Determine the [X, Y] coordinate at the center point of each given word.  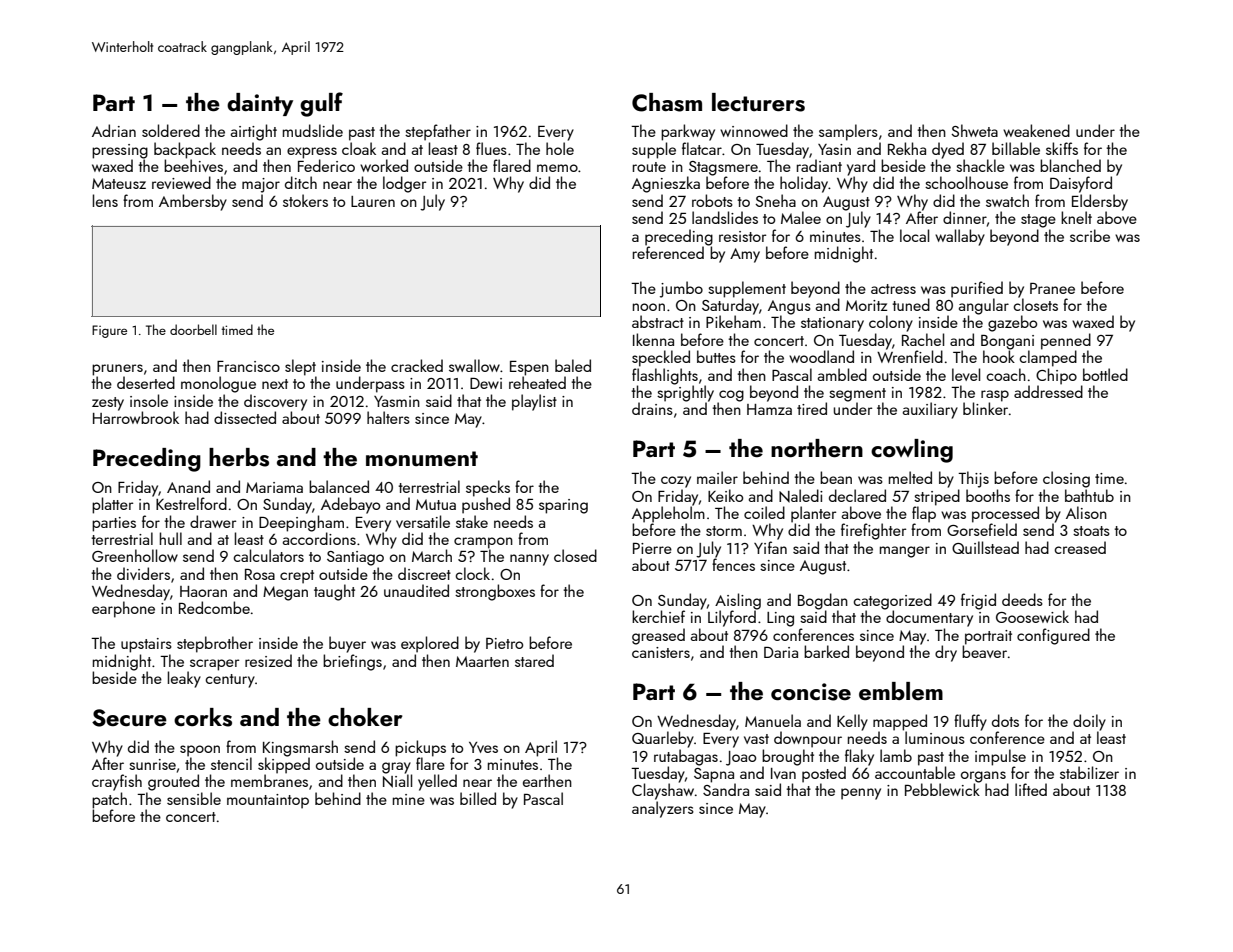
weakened [1036, 130]
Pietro [504, 643]
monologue [218, 384]
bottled [1105, 374]
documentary [929, 618]
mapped [900, 722]
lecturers [758, 102]
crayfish [117, 782]
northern [817, 448]
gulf [321, 104]
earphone [123, 609]
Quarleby [663, 739]
